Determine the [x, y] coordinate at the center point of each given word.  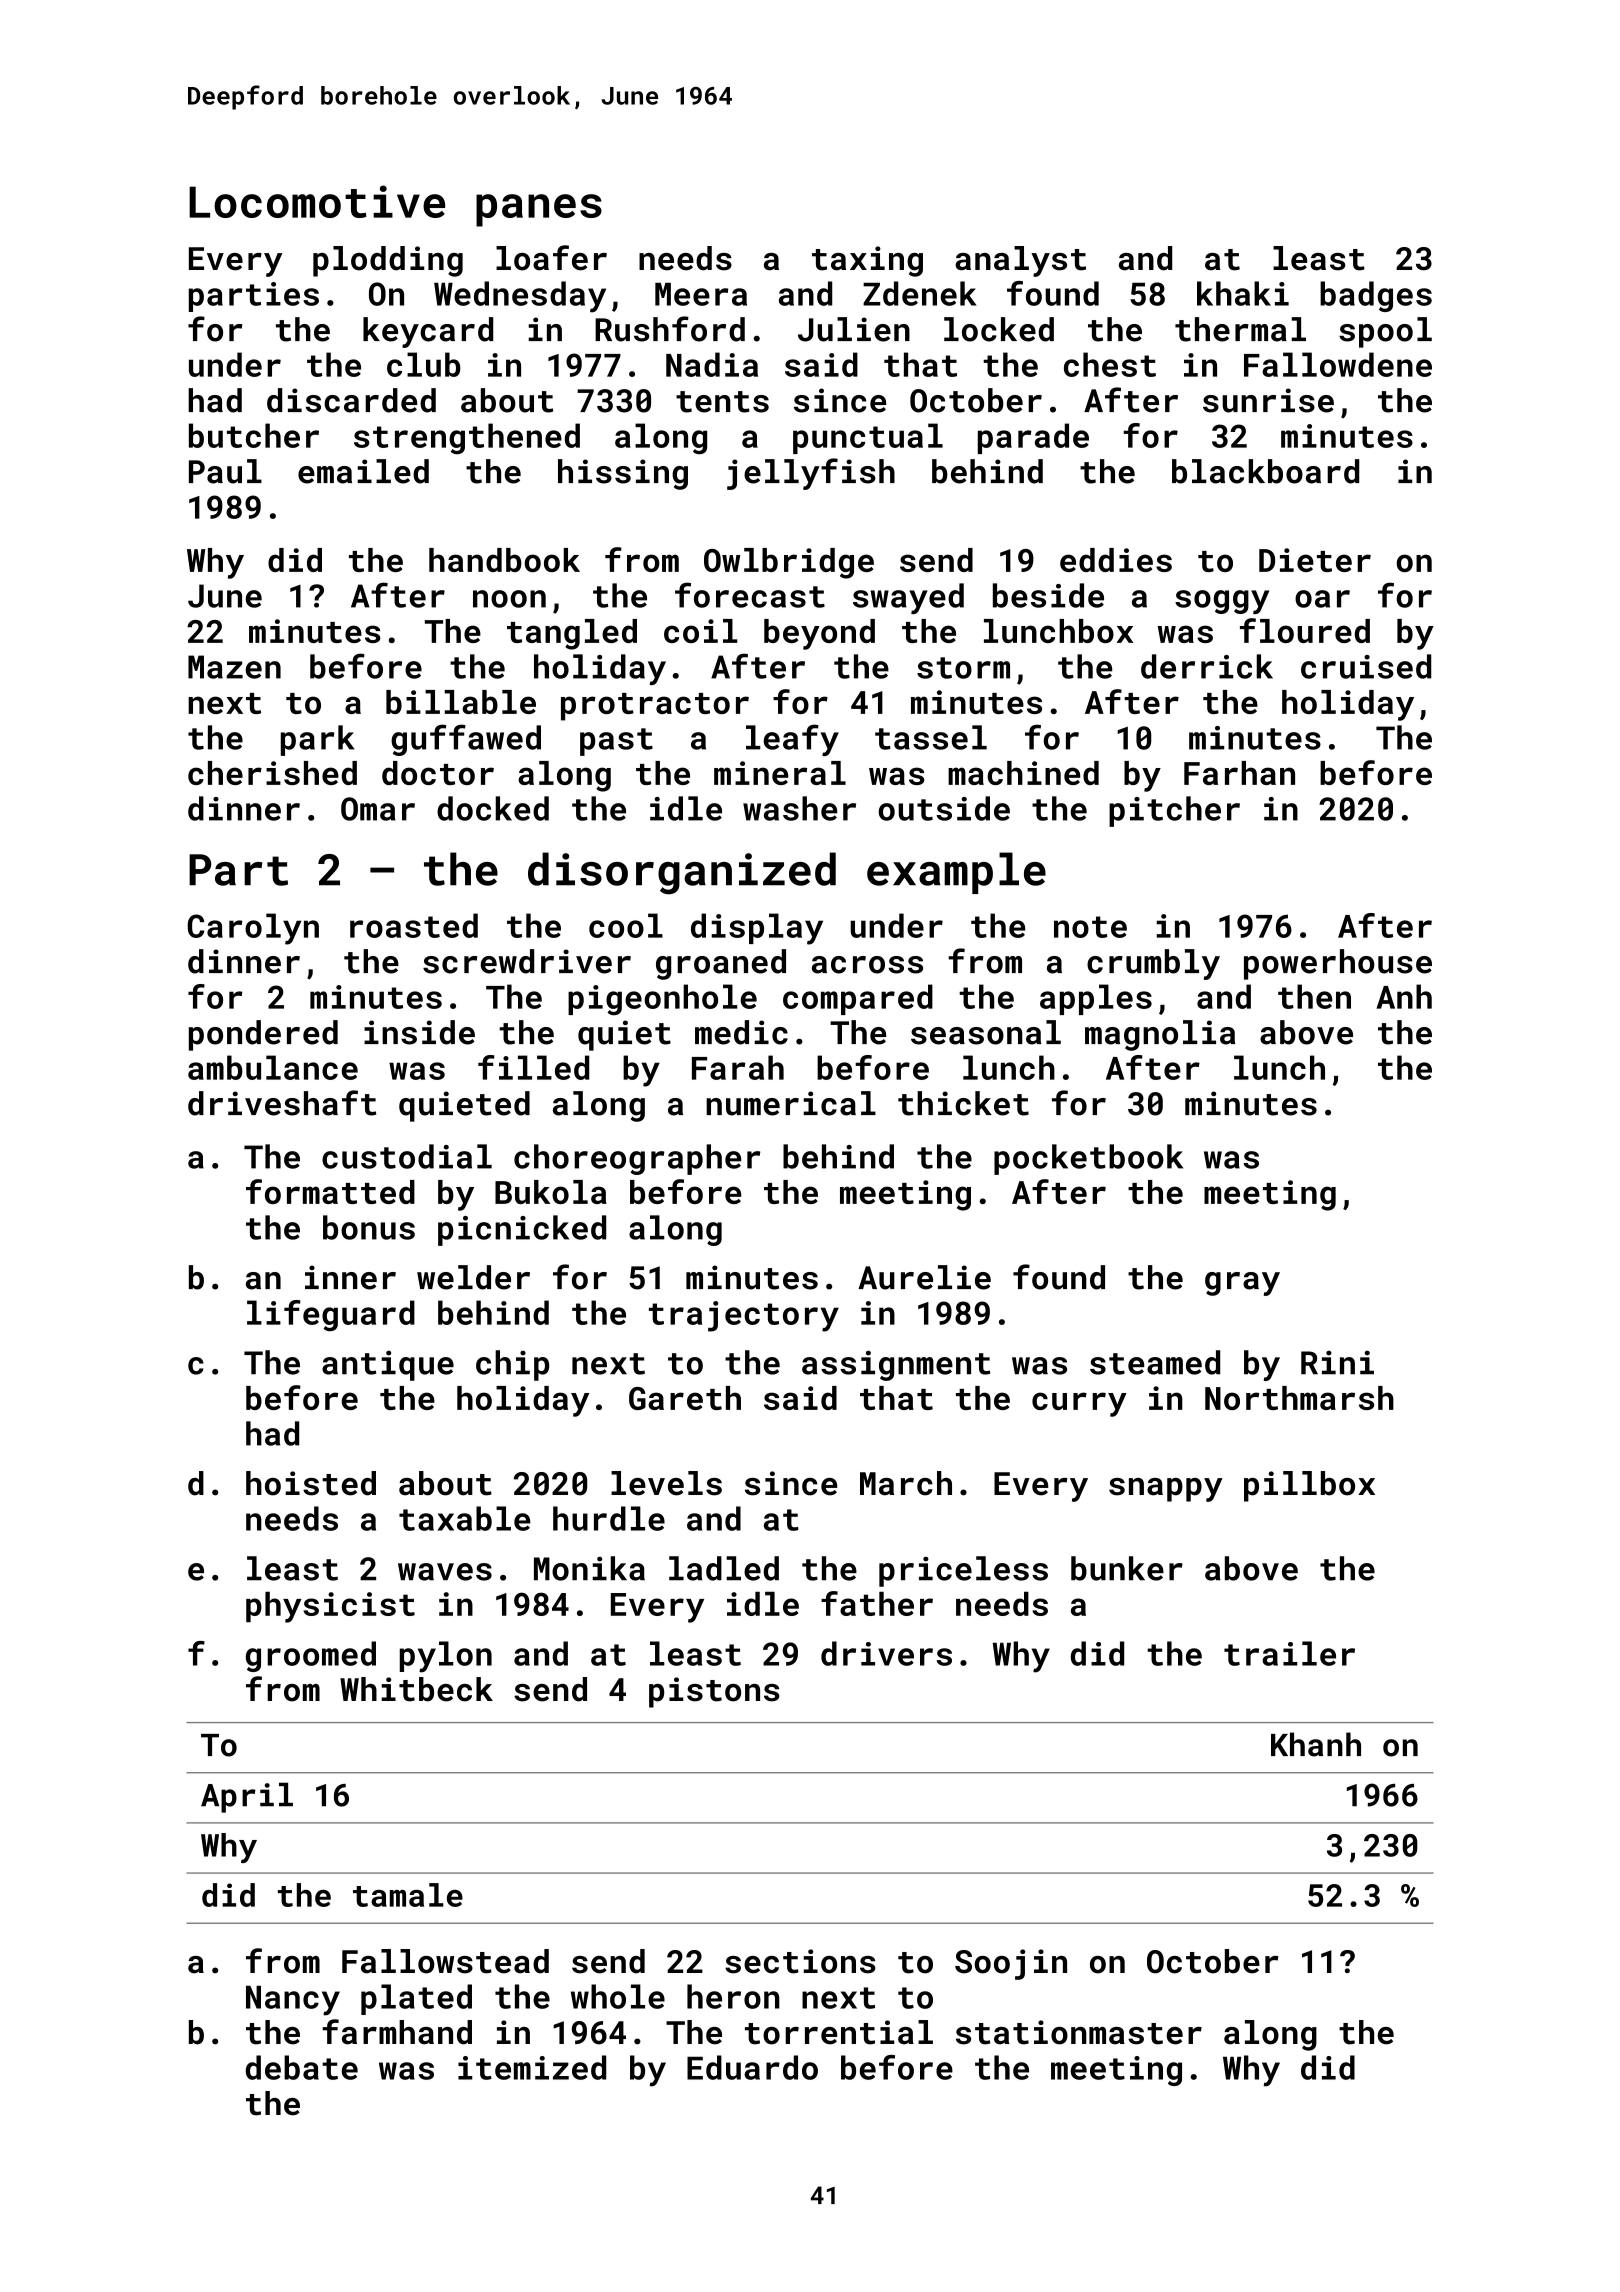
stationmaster [1079, 2032]
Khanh [1316, 1744]
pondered [263, 1035]
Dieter [1315, 560]
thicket [963, 1103]
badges [1376, 296]
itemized [532, 2067]
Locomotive [317, 201]
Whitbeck [416, 1689]
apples [1096, 999]
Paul [225, 471]
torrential [839, 2032]
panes [539, 210]
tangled [572, 634]
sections [800, 1961]
